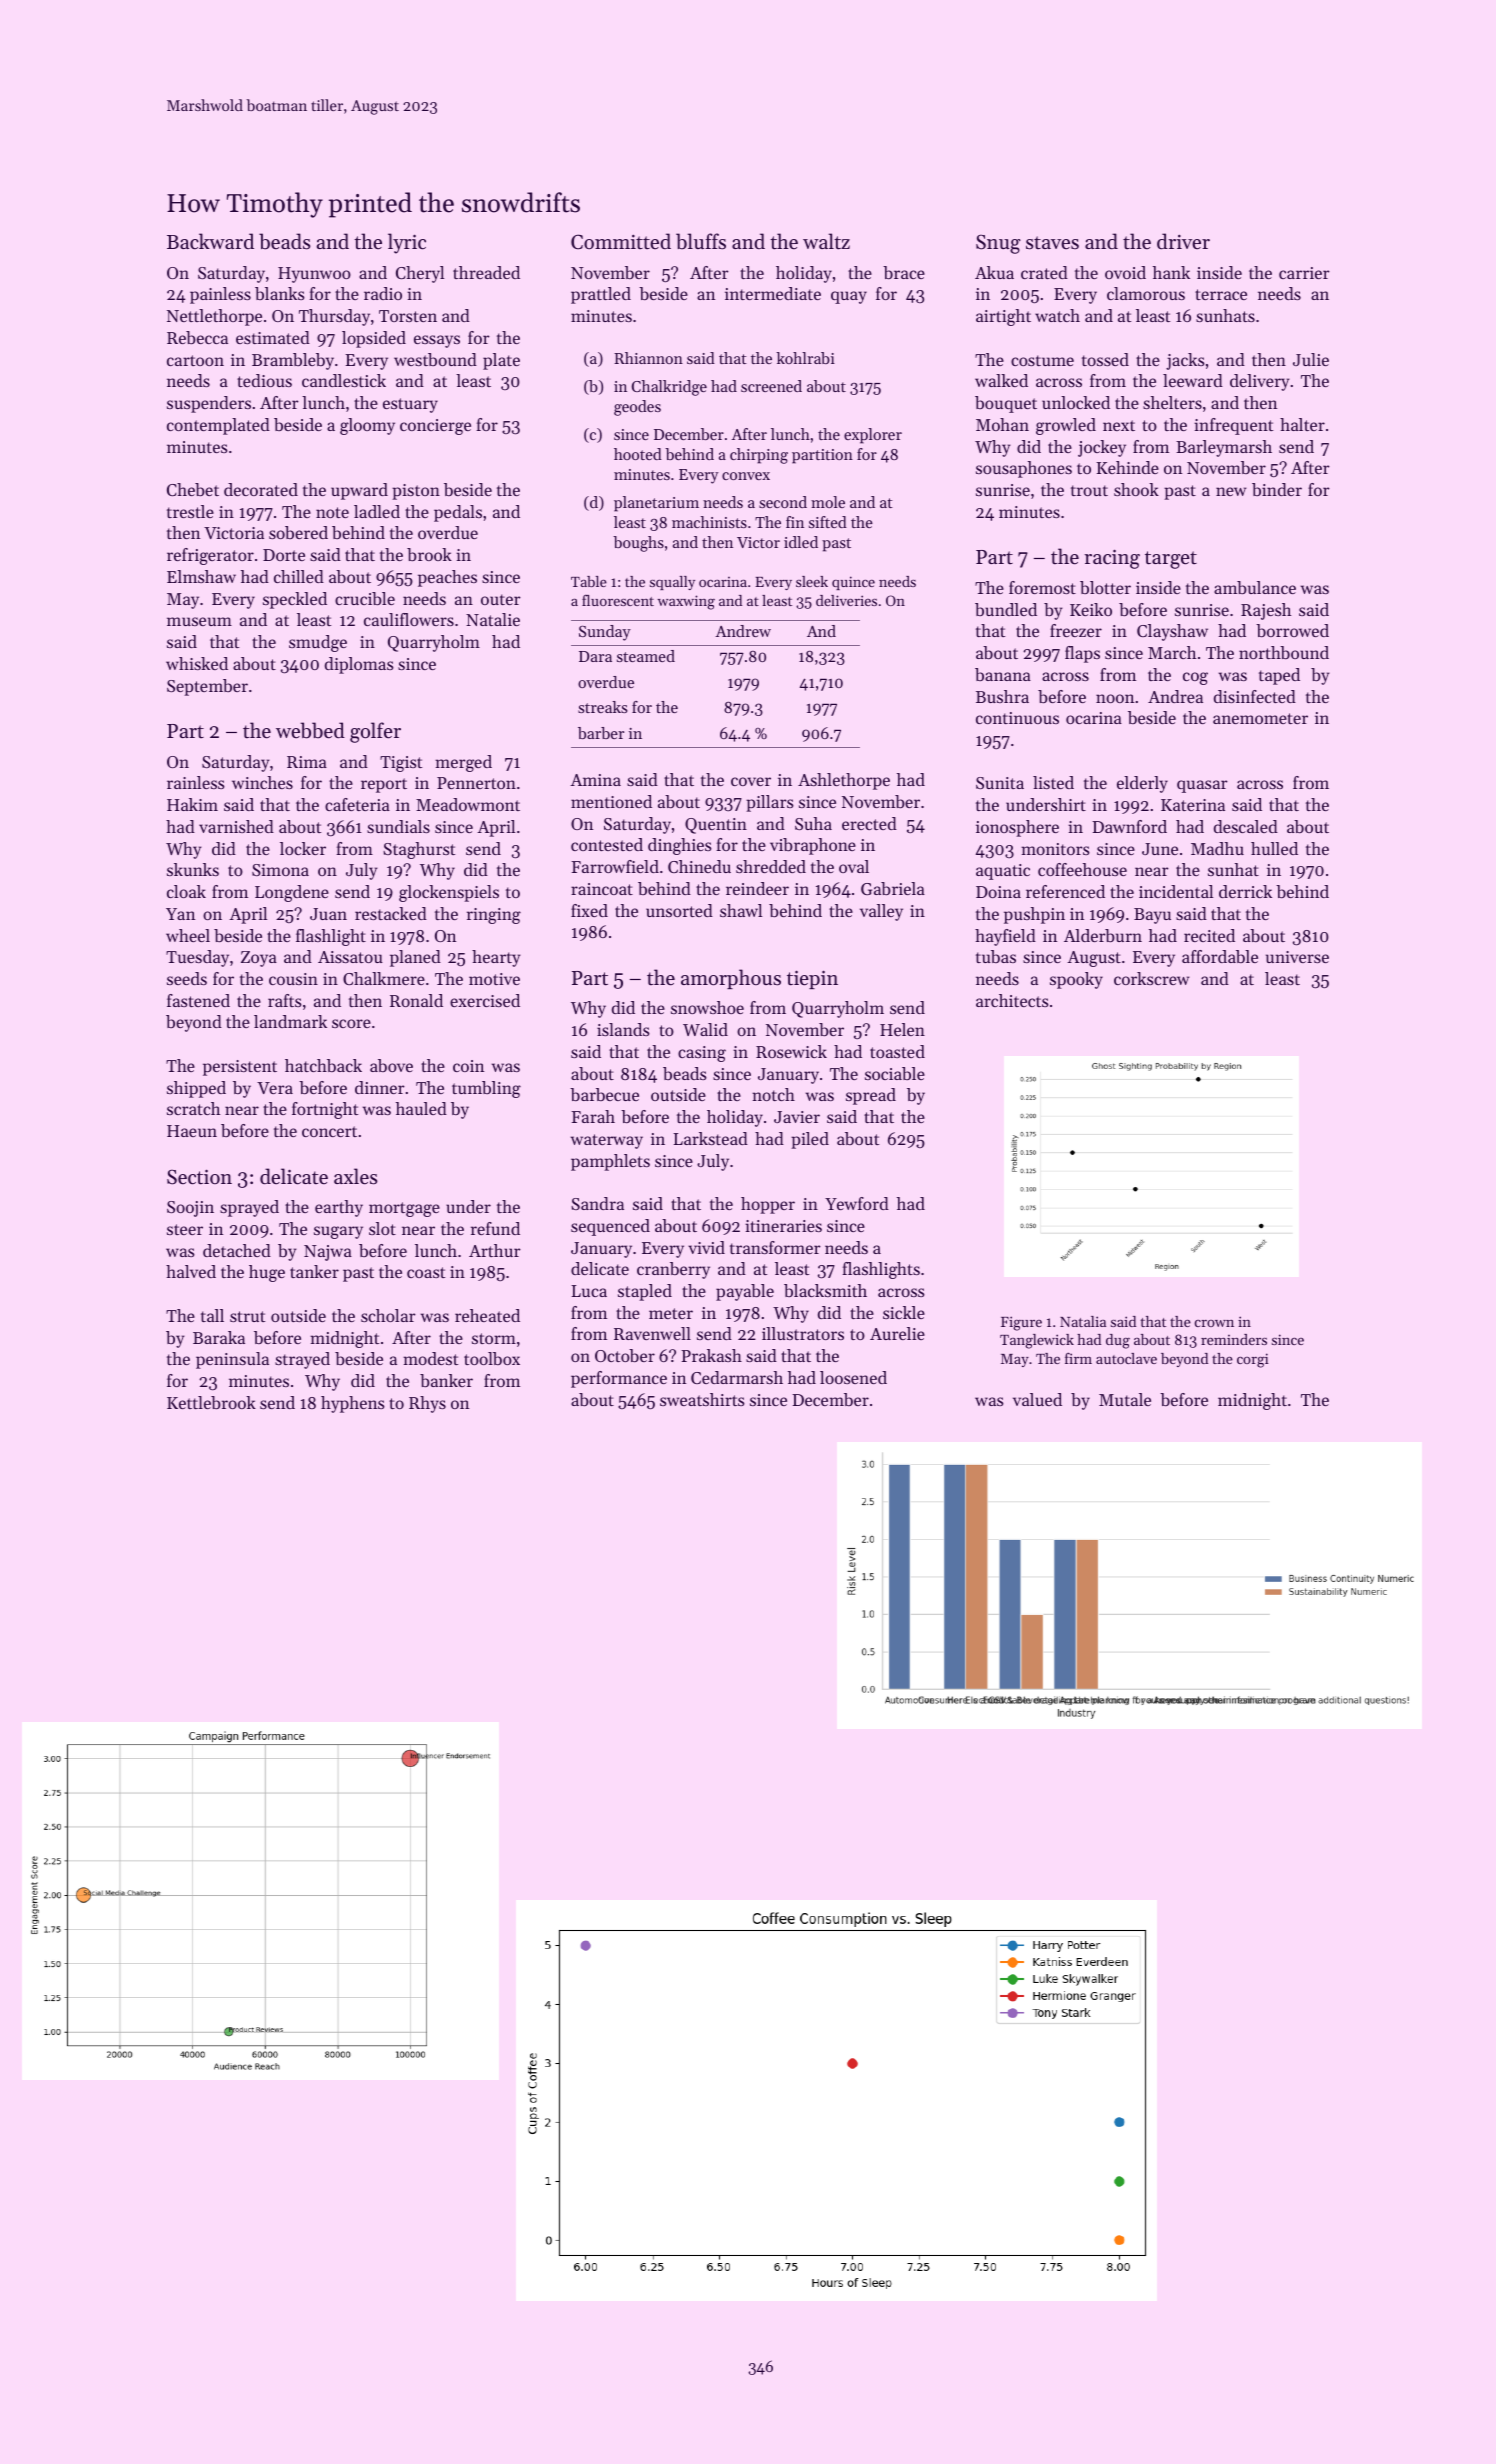 This image has height=2464, width=1496. I want to click on tedious, so click(264, 380).
